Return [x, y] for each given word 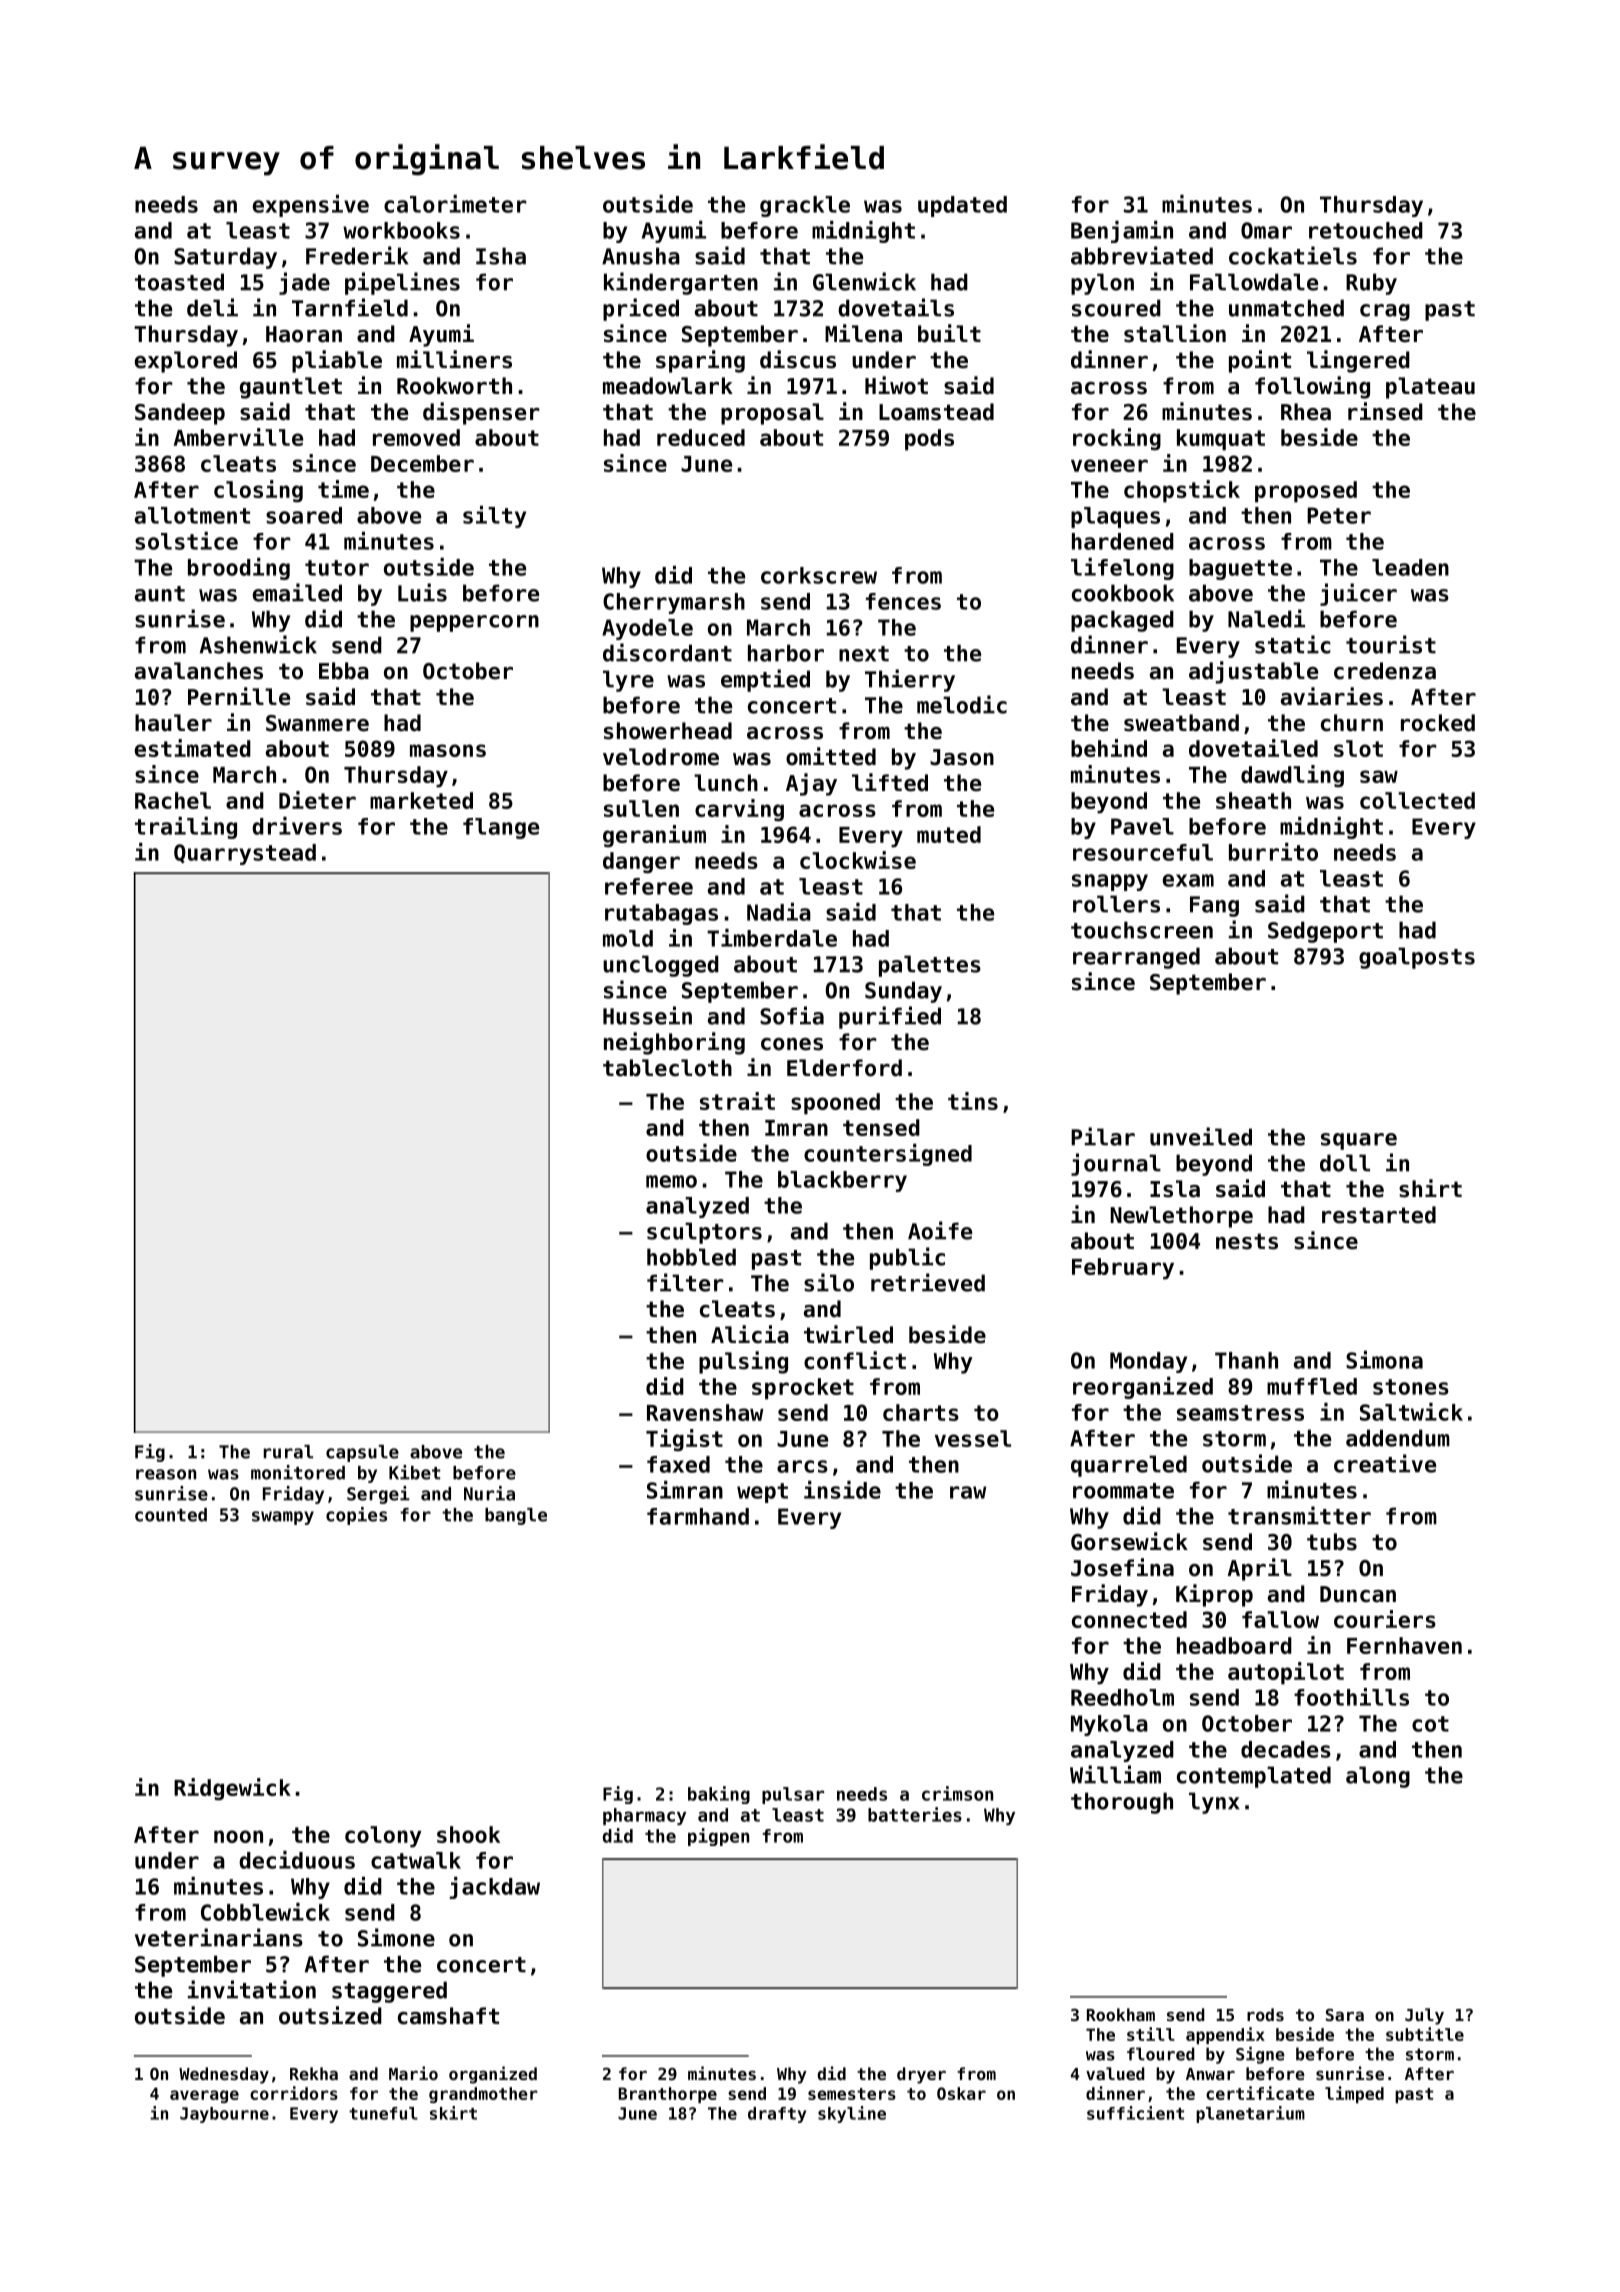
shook [468, 1834]
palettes [930, 966]
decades [1286, 1749]
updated [962, 206]
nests [1247, 1241]
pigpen [718, 1837]
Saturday [225, 258]
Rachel [173, 800]
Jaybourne [224, 2115]
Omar [1266, 230]
